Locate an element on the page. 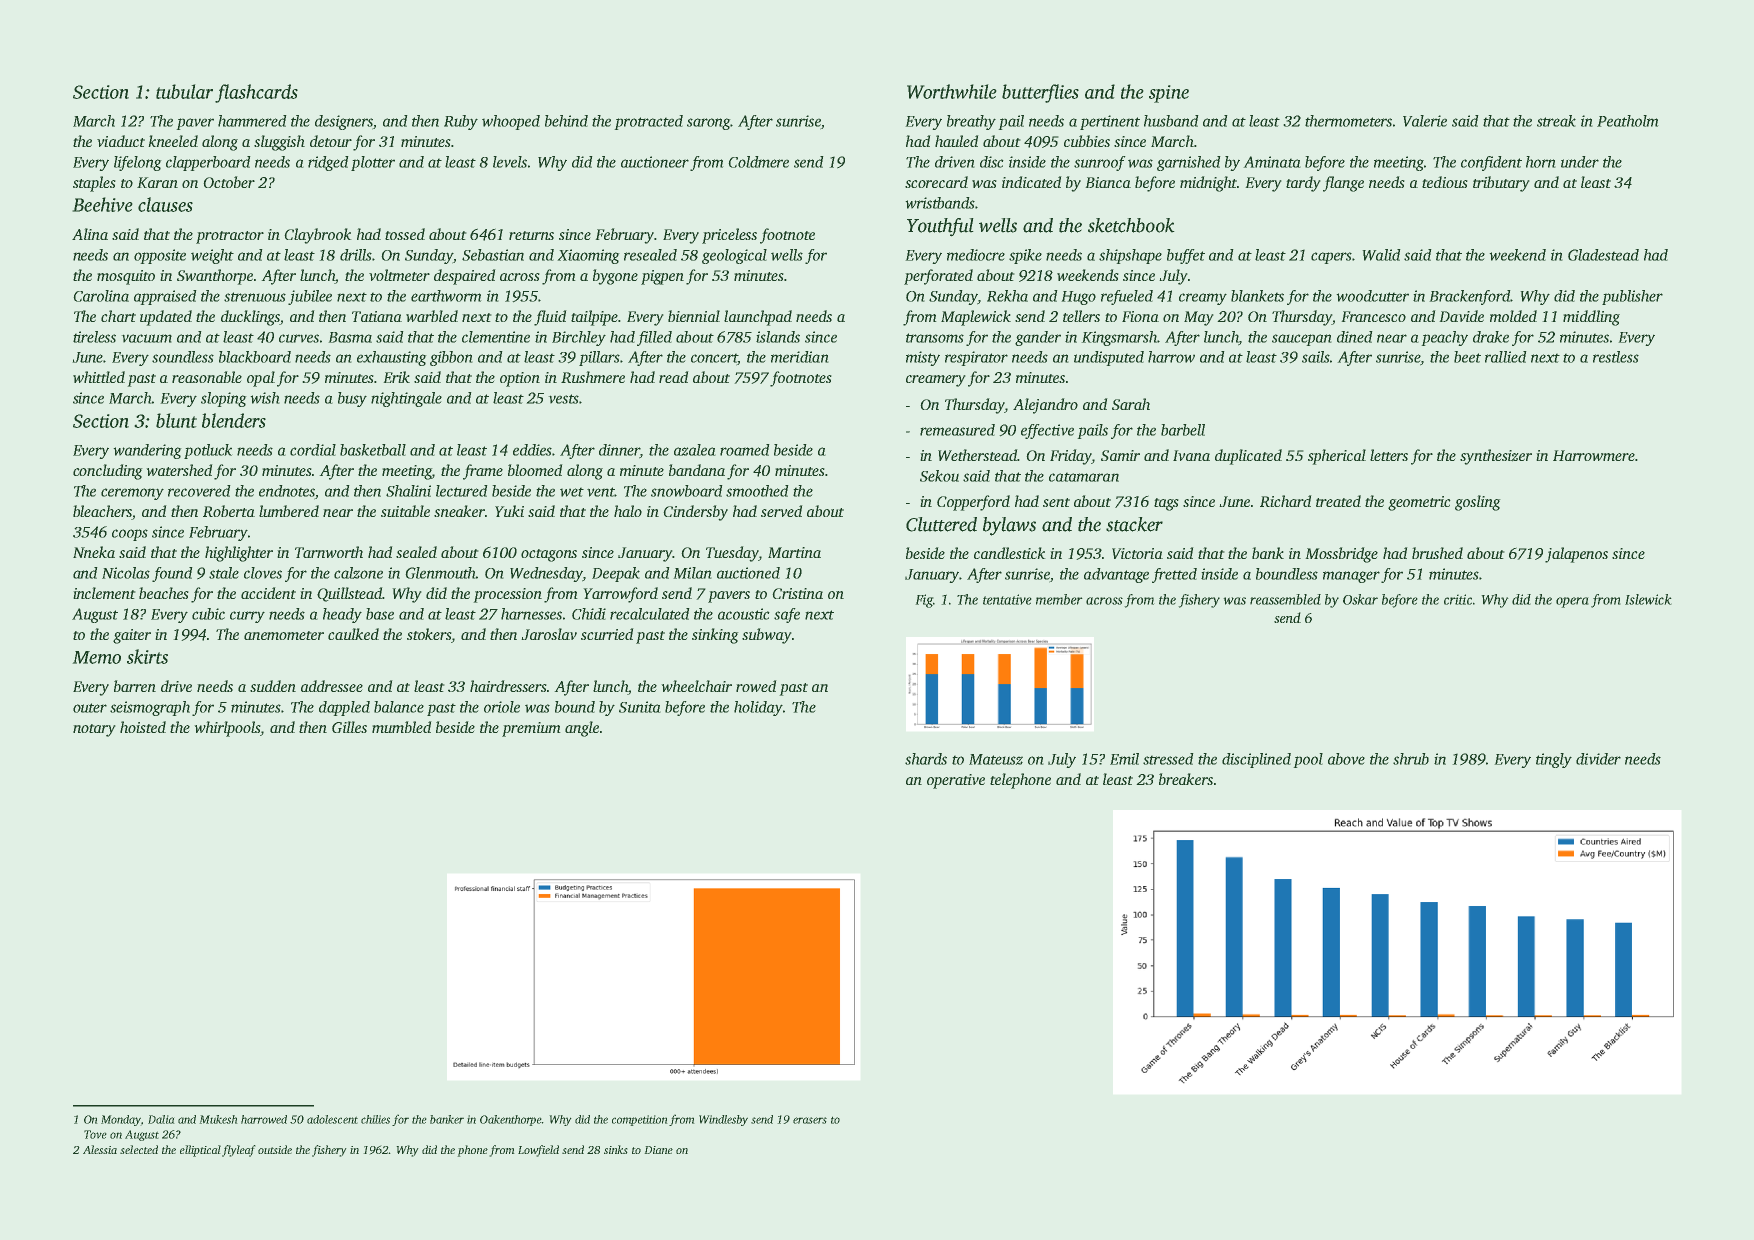 This document has height=1240, width=1754. Gladestead is located at coordinates (1603, 255).
